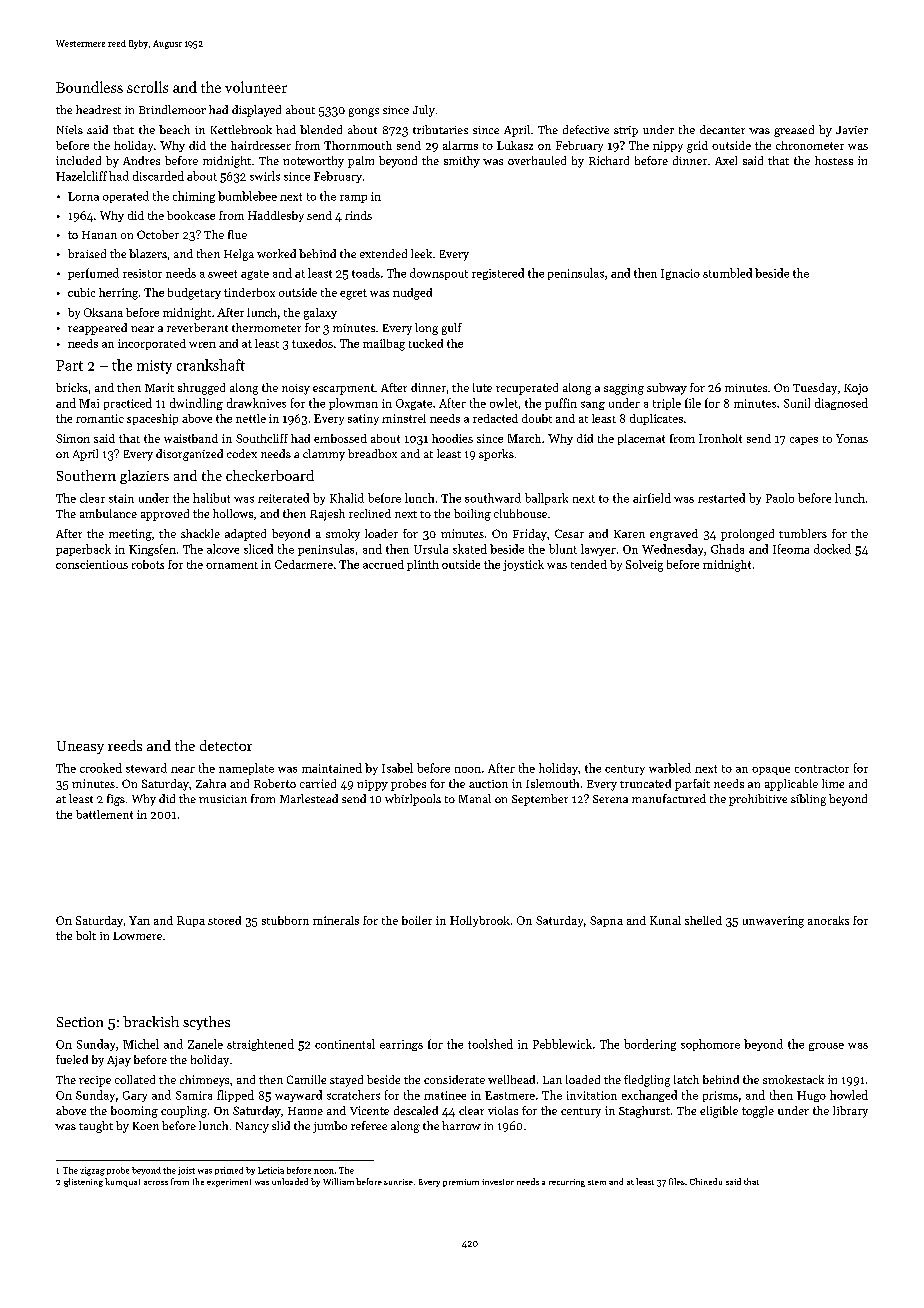 The height and width of the screenshot is (1308, 924). I want to click on Chinedu, so click(706, 1181).
